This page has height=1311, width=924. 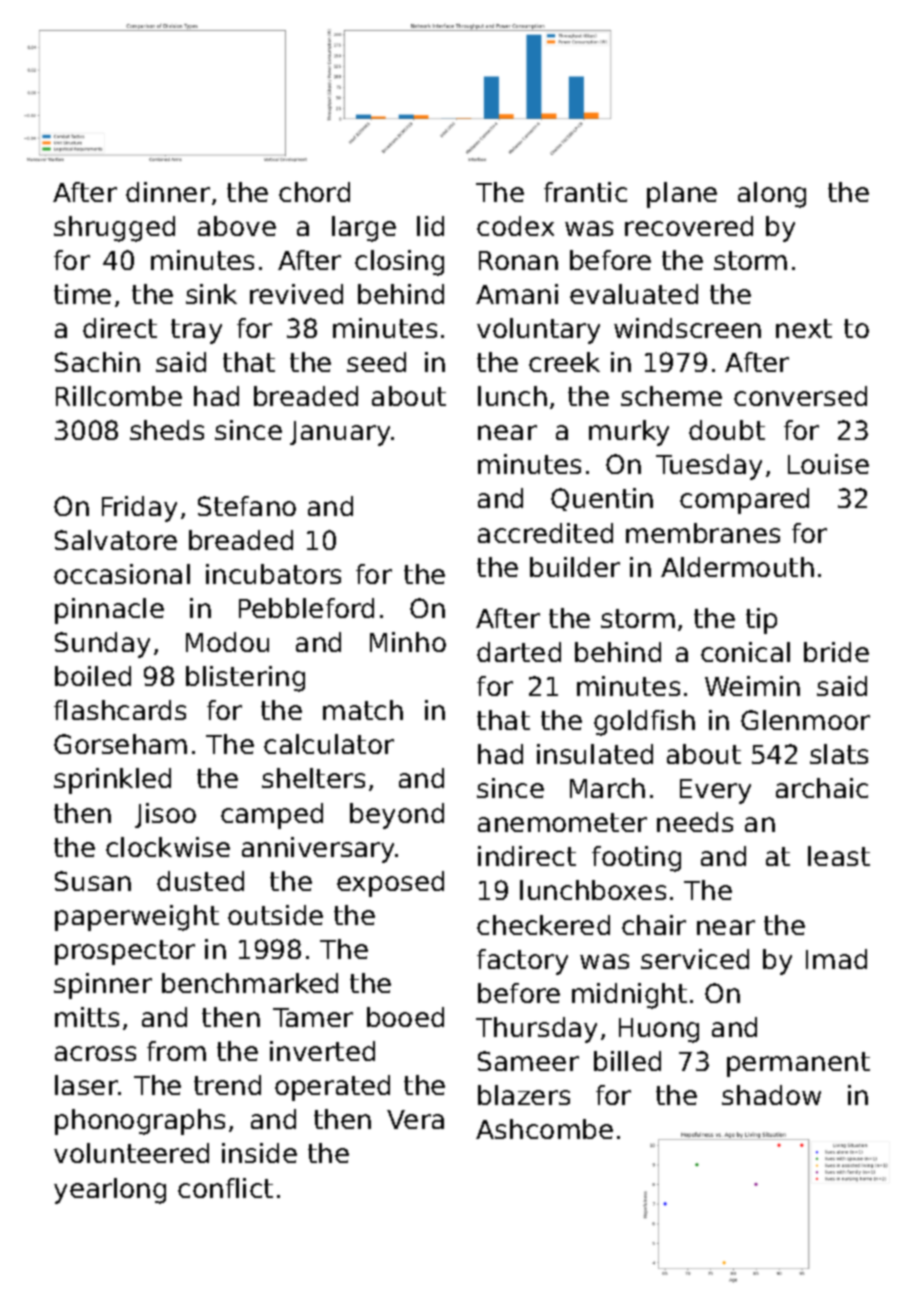 I want to click on lid, so click(x=430, y=226).
